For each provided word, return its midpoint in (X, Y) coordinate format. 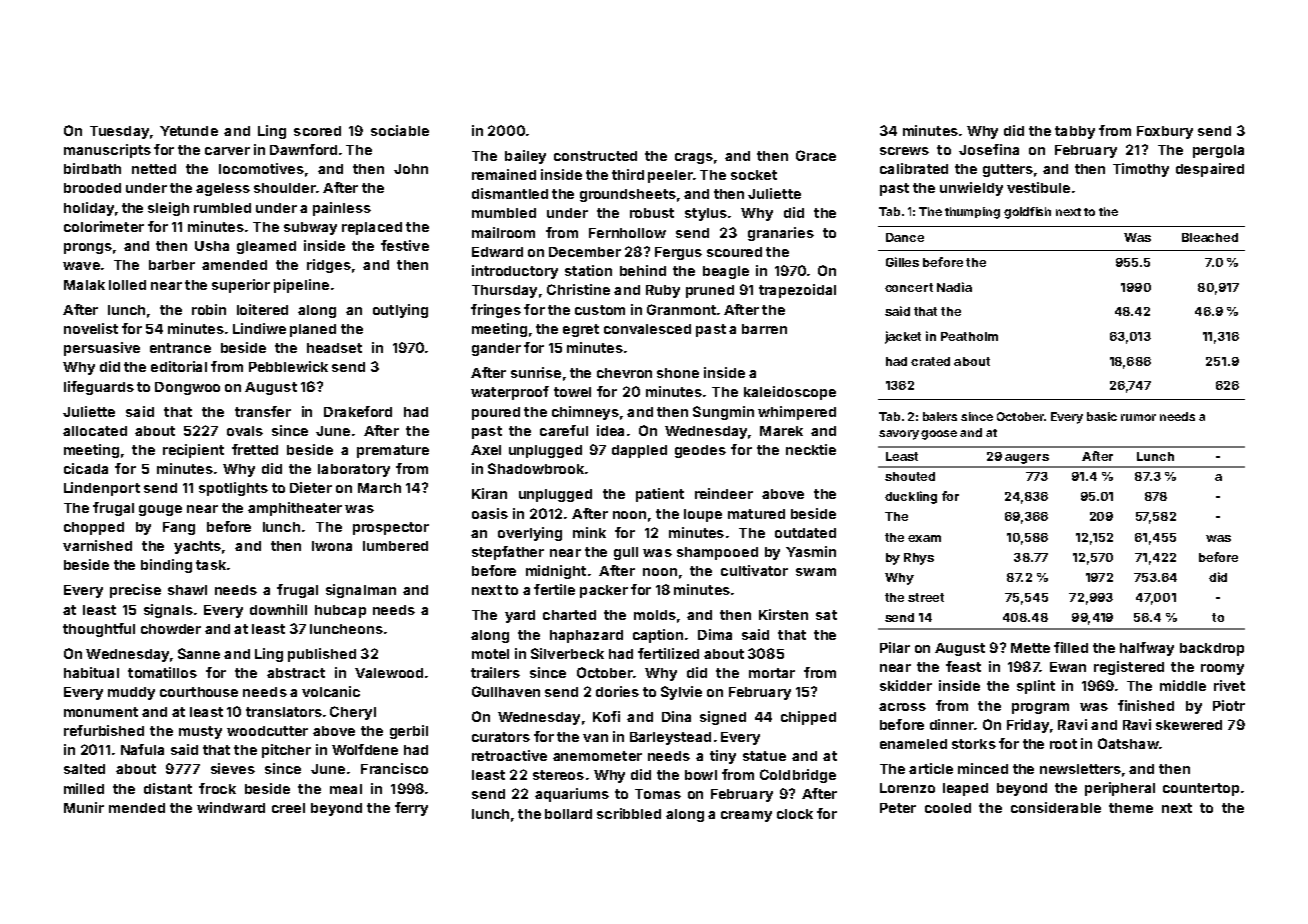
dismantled (510, 193)
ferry (411, 809)
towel (572, 392)
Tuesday (119, 132)
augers (1027, 459)
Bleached (1210, 237)
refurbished (104, 730)
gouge (160, 510)
